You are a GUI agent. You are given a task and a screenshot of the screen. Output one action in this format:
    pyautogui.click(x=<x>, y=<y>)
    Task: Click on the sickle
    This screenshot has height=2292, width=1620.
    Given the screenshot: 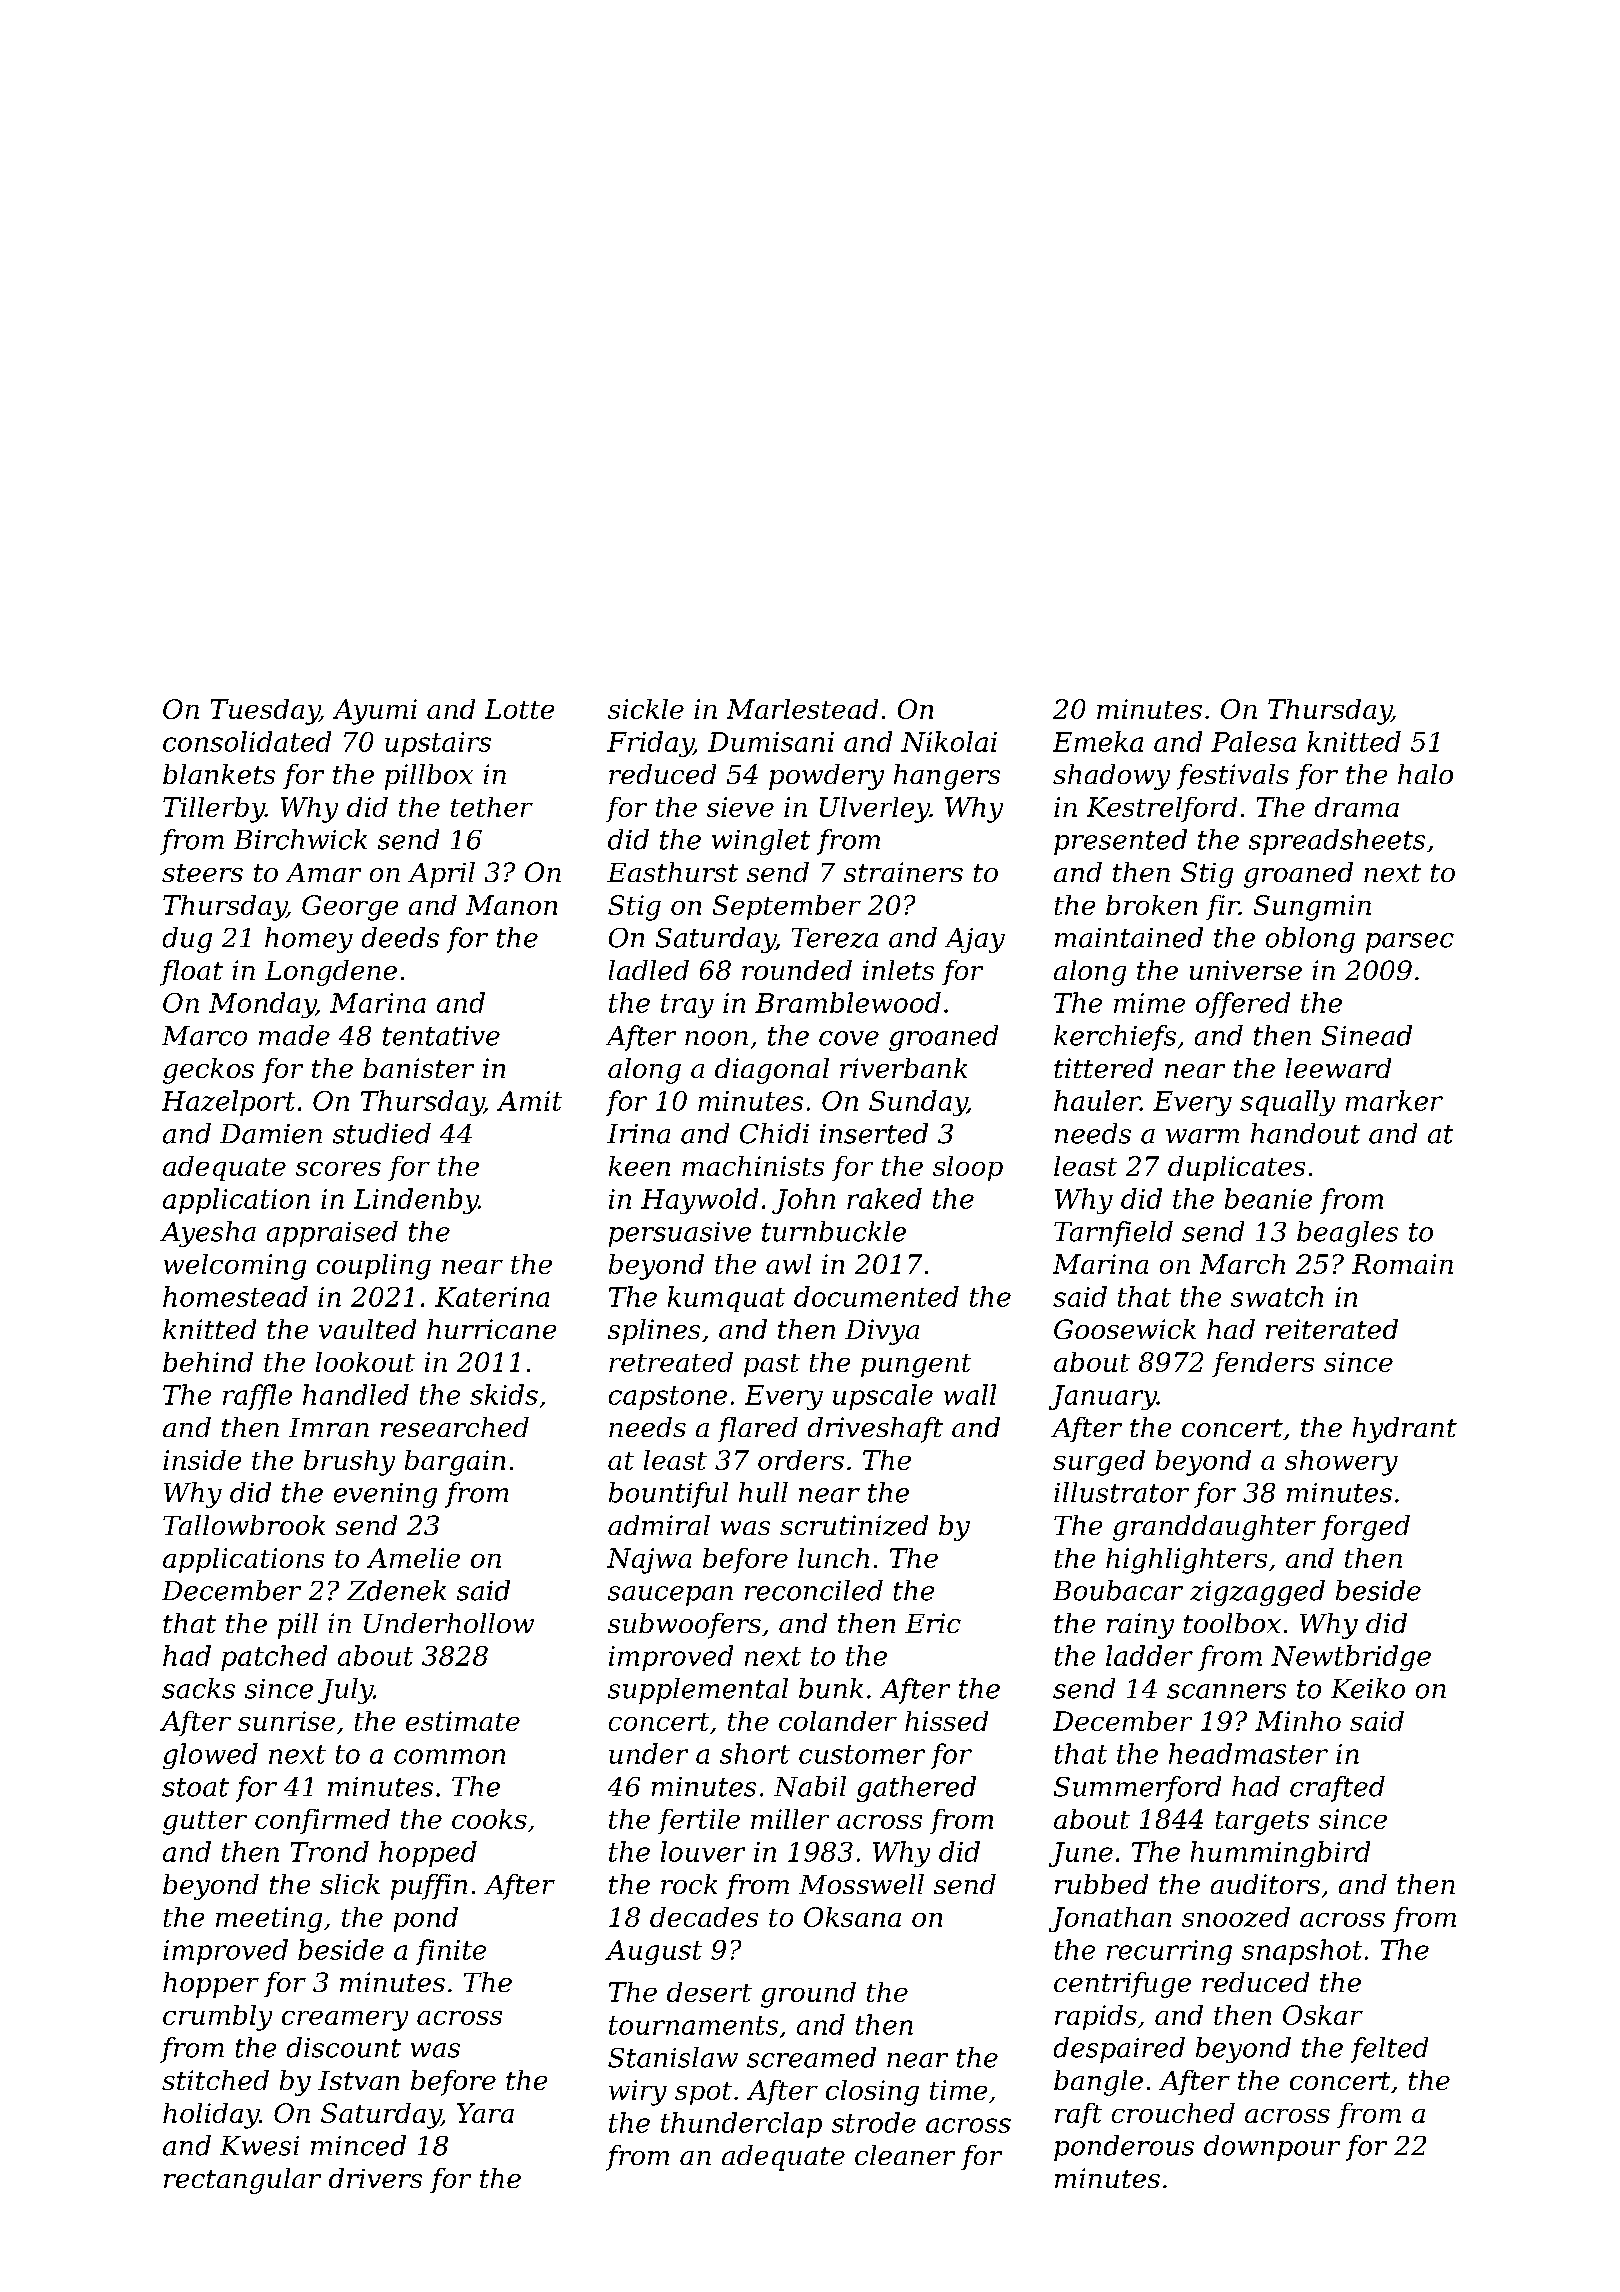 What is the action you would take?
    pyautogui.click(x=646, y=709)
